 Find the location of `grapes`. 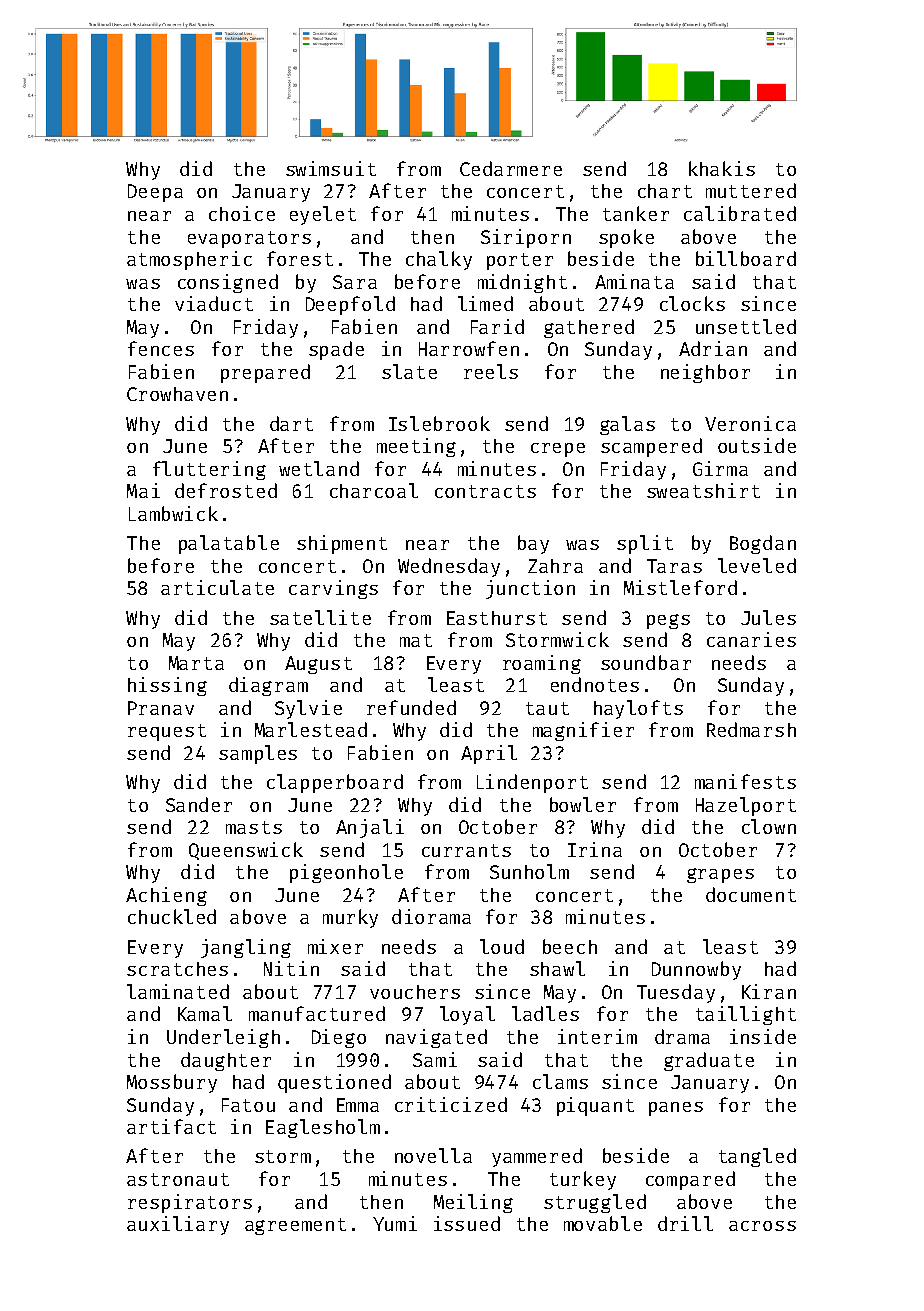

grapes is located at coordinates (720, 875).
